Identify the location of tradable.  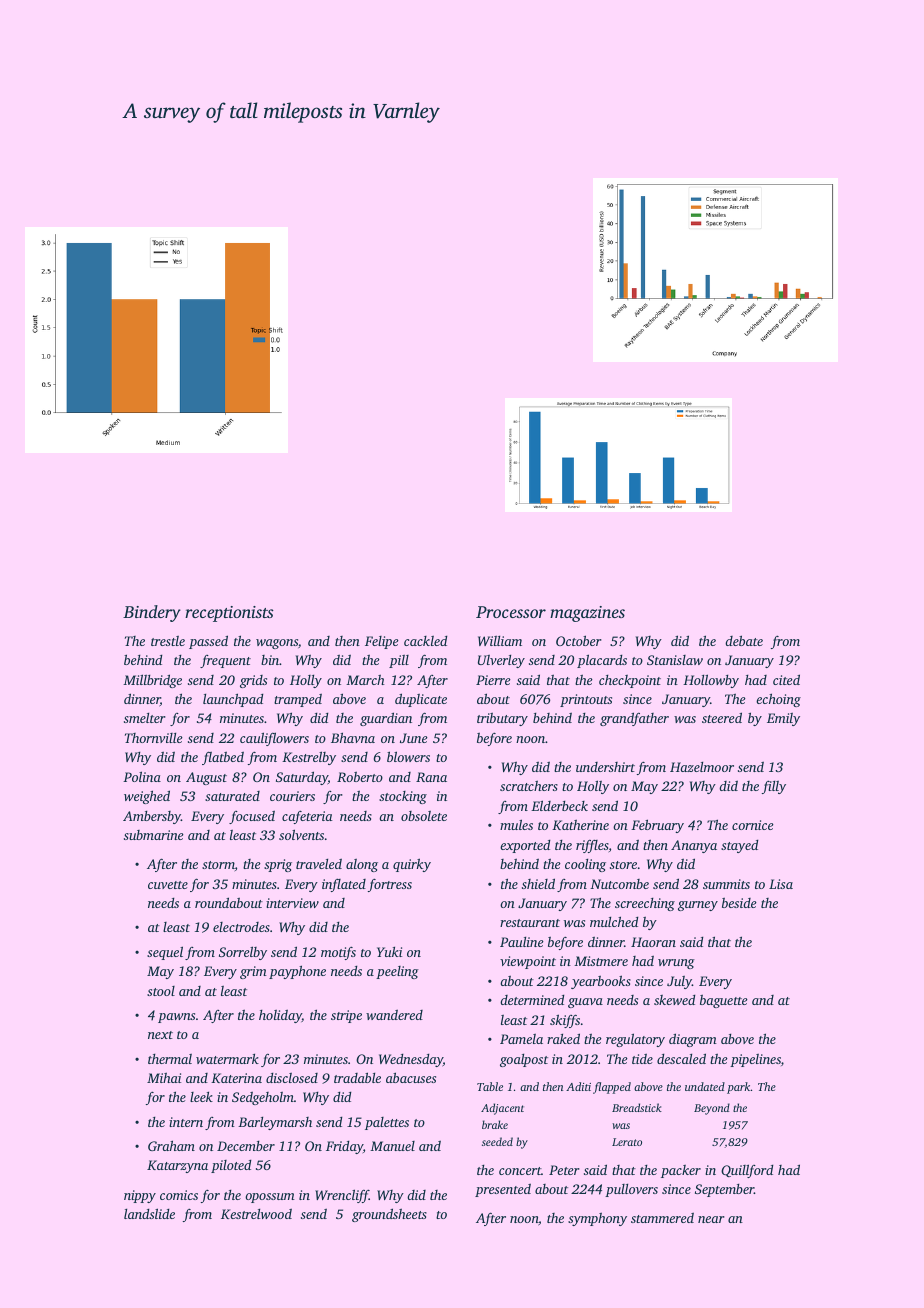
(357, 1077).
